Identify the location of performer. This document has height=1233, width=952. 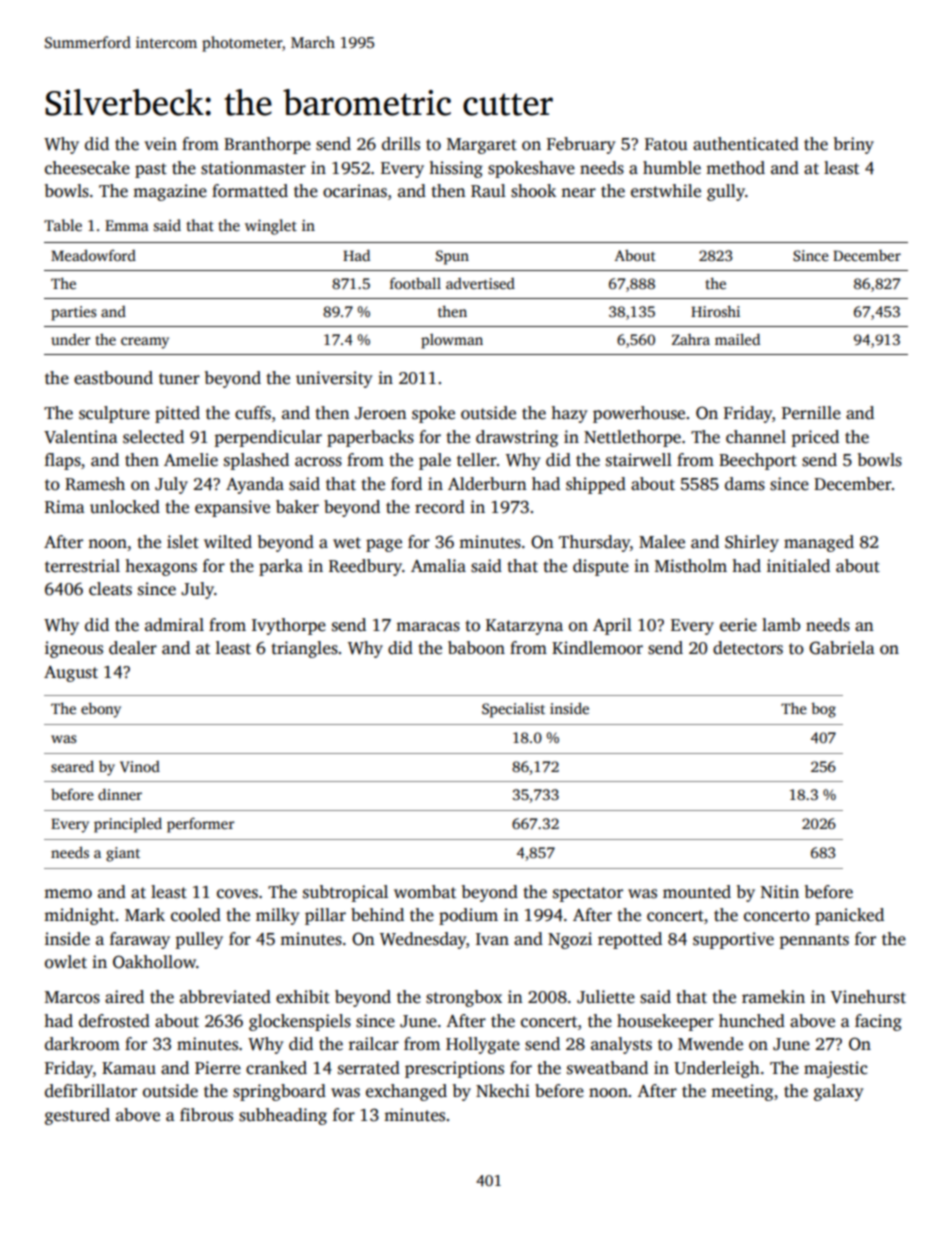
(200, 825).
